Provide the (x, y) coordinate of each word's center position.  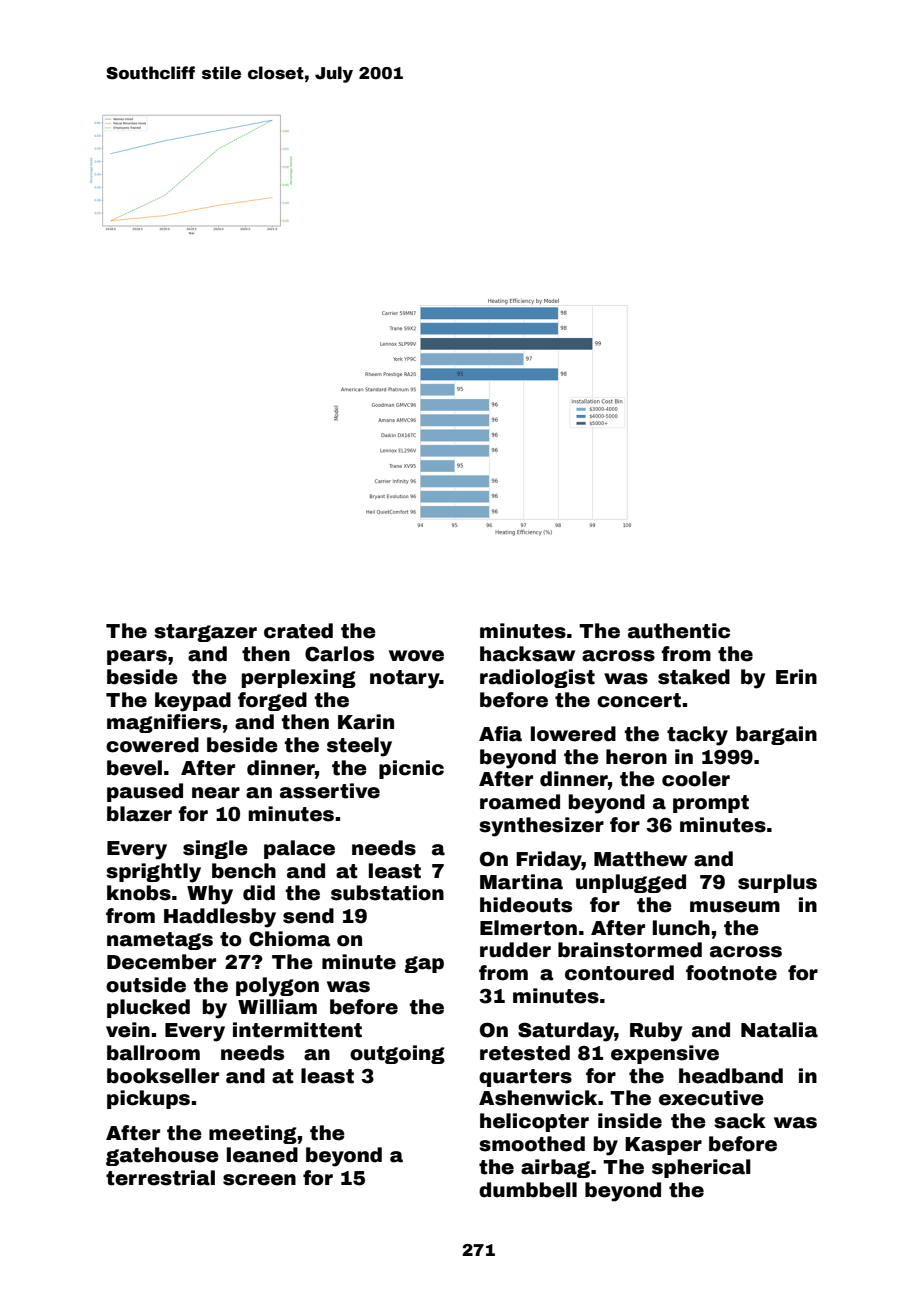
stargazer (205, 633)
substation (387, 893)
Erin (796, 676)
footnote (731, 973)
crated (298, 631)
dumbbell (528, 1190)
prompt (711, 804)
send (308, 916)
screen (259, 1180)
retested (525, 1053)
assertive (330, 791)
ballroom (153, 1053)
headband (731, 1076)
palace (299, 849)
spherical (701, 1168)
